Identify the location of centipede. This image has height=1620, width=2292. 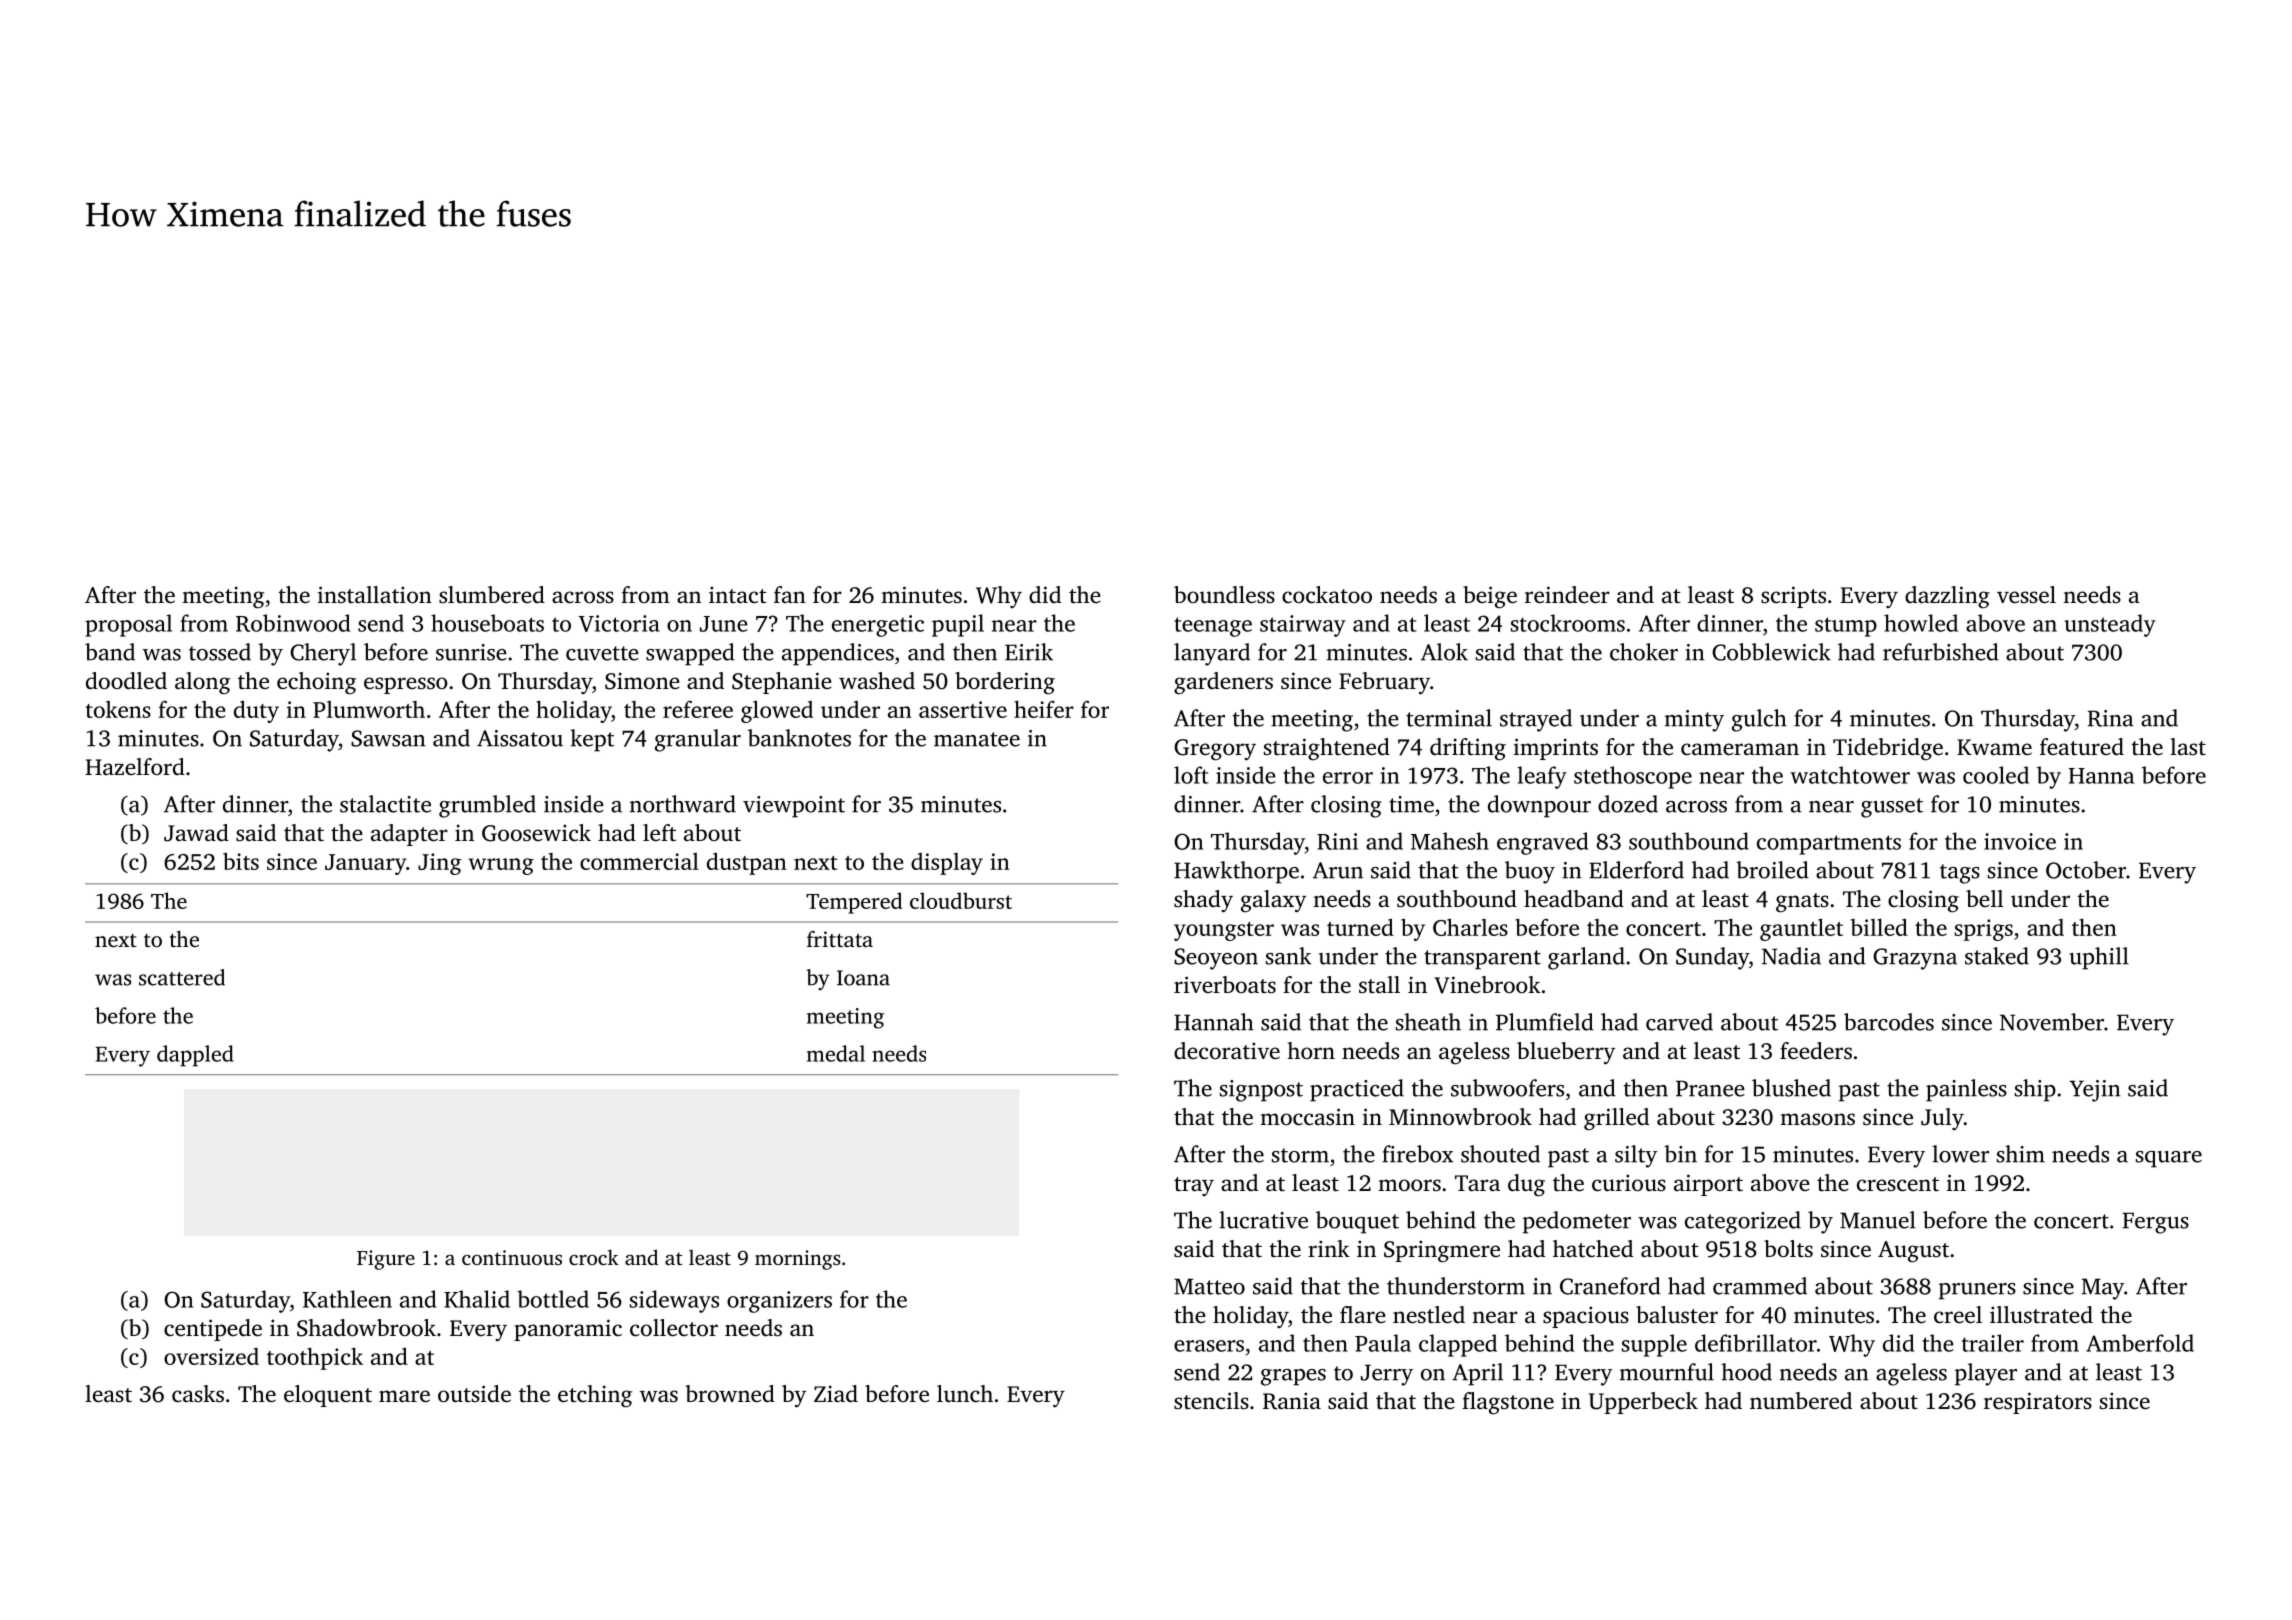
(213, 1330).
